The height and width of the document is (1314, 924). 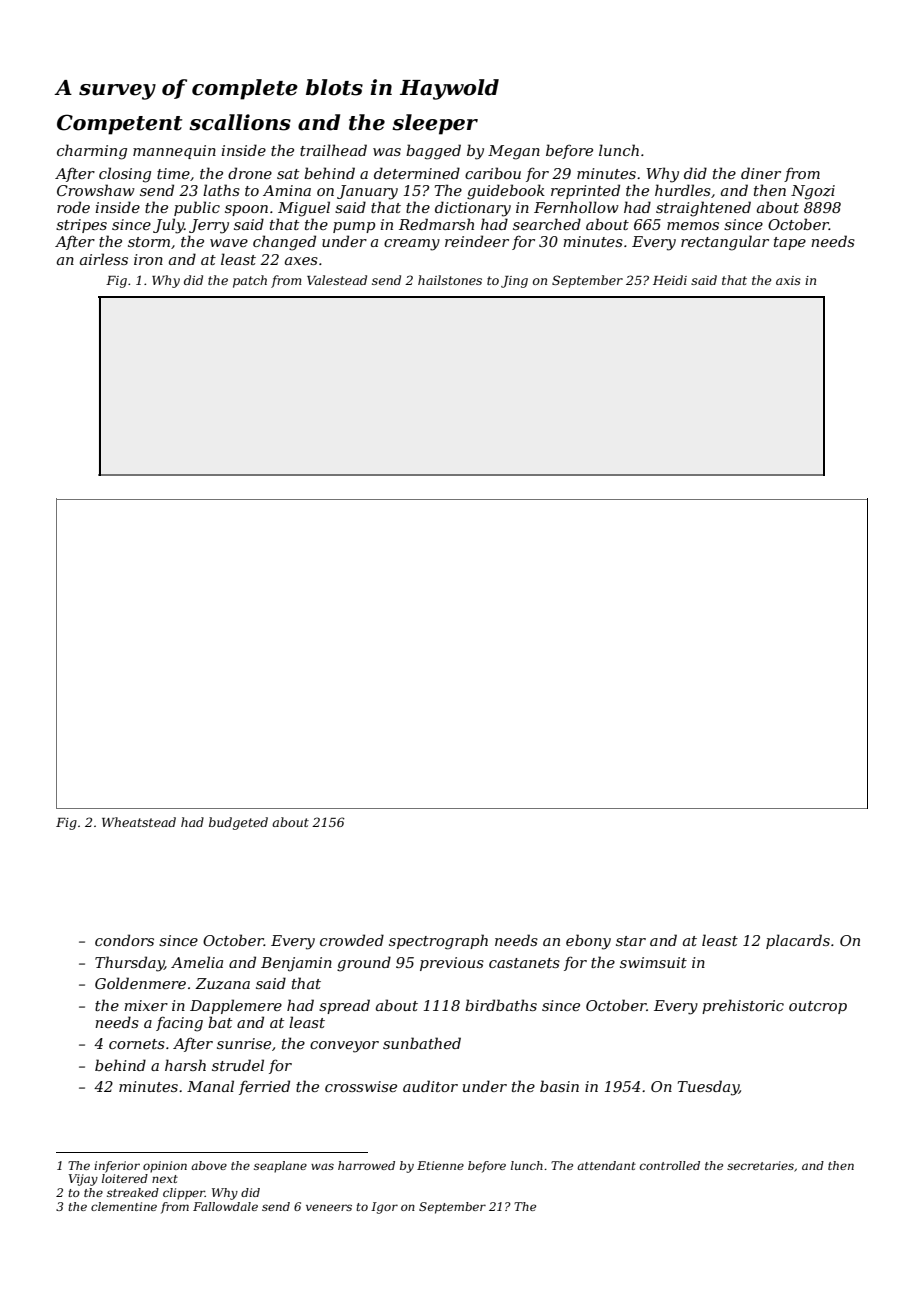 I want to click on Etienne, so click(x=440, y=1165).
